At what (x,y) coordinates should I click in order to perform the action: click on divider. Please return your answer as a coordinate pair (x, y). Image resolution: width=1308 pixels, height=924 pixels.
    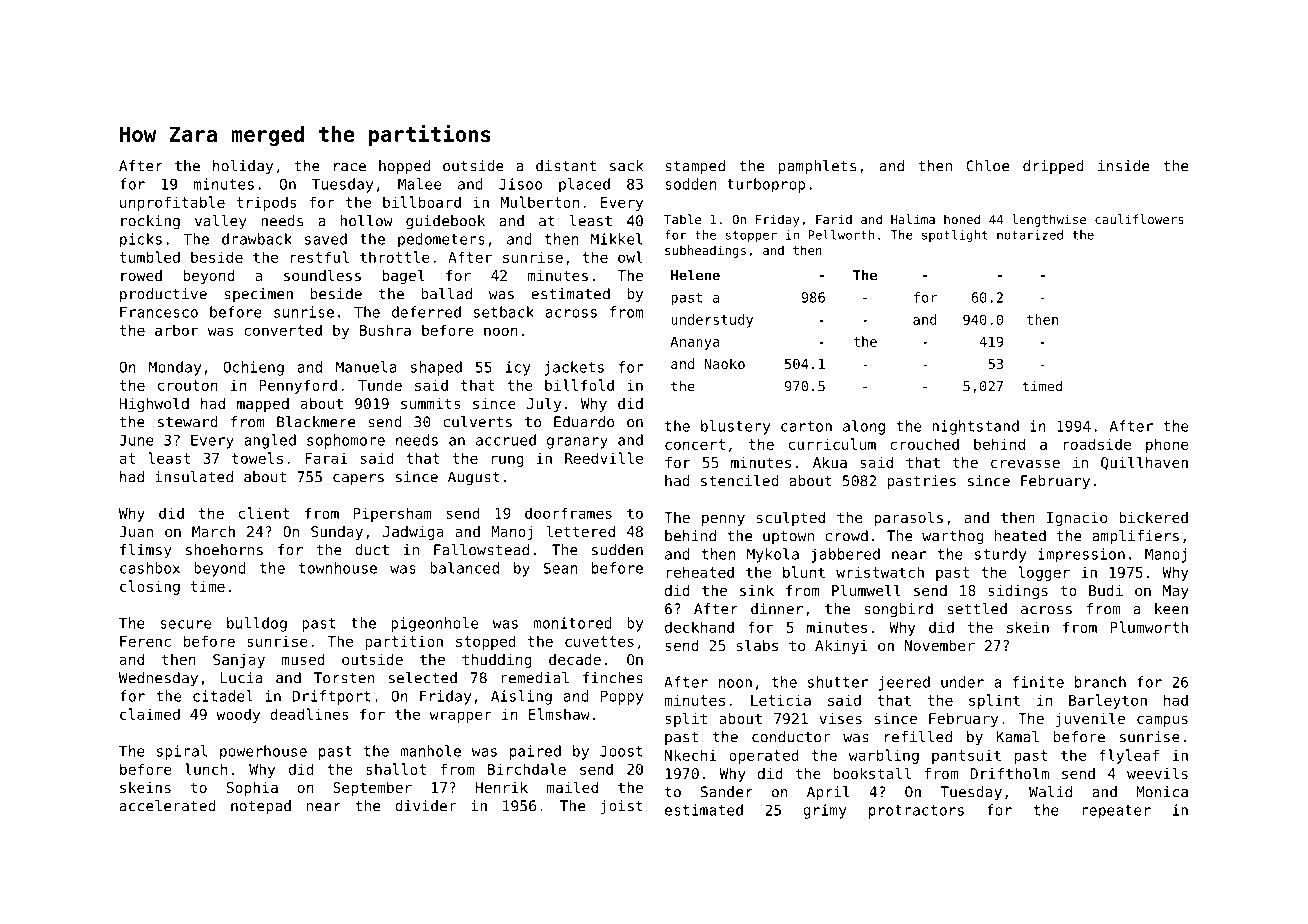
    Looking at the image, I should click on (425, 806).
